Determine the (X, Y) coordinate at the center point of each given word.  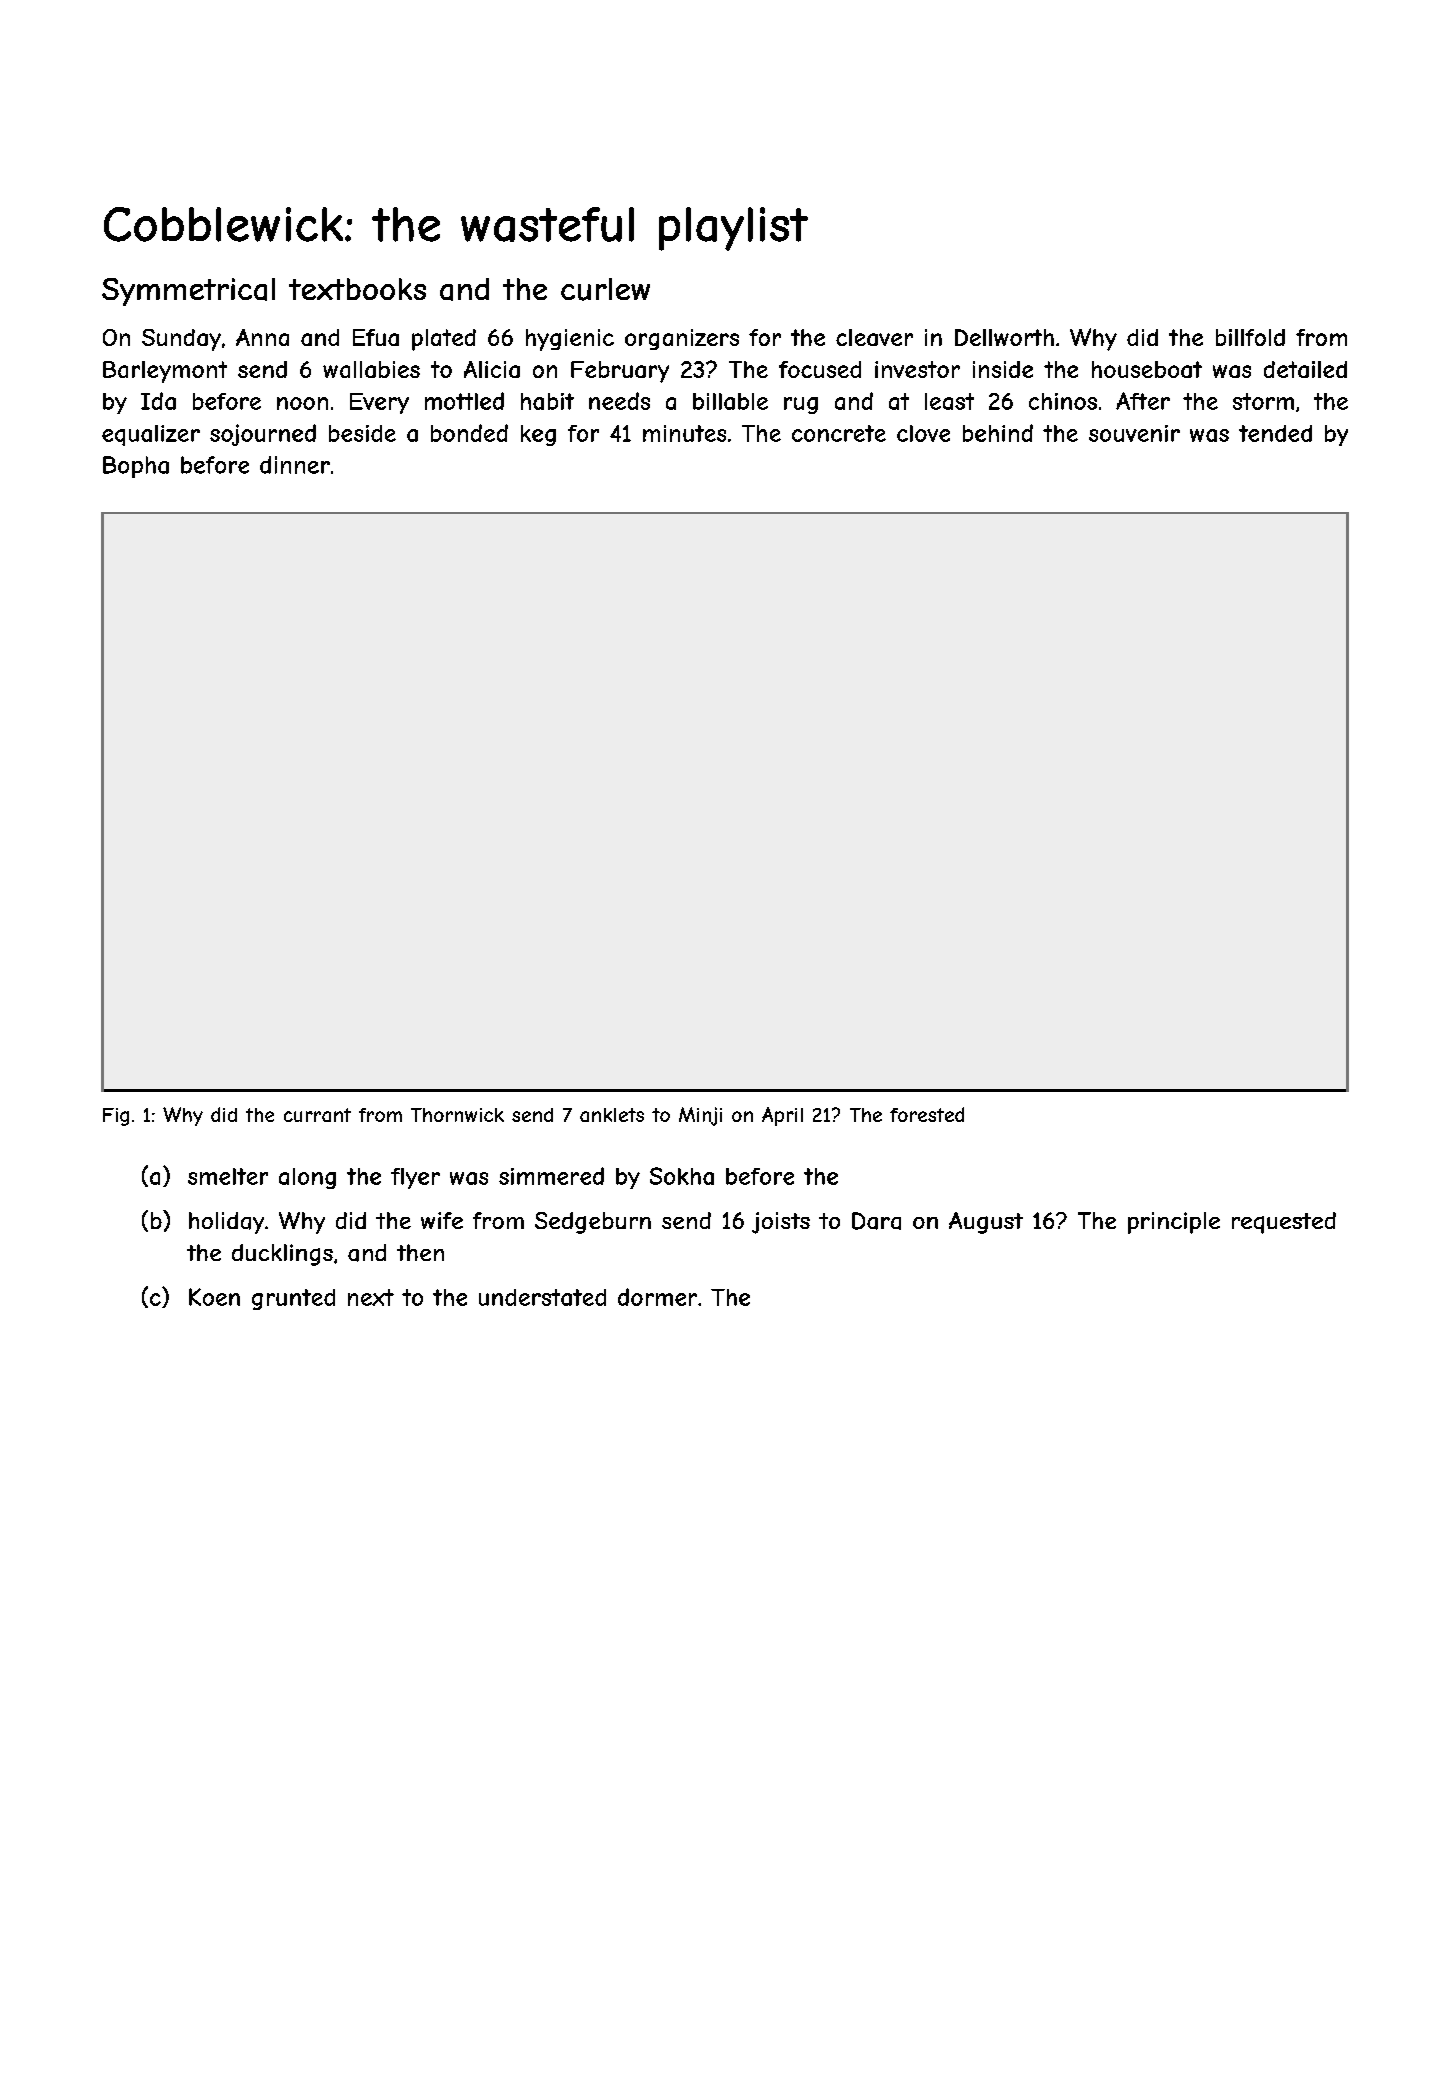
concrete (839, 433)
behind (998, 433)
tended (1275, 433)
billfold (1250, 337)
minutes (684, 433)
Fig (116, 1117)
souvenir (1134, 433)
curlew (605, 289)
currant (317, 1115)
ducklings (282, 1255)
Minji (700, 1116)
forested (927, 1114)
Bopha (136, 467)
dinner (295, 465)
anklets (612, 1115)
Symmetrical (188, 292)
